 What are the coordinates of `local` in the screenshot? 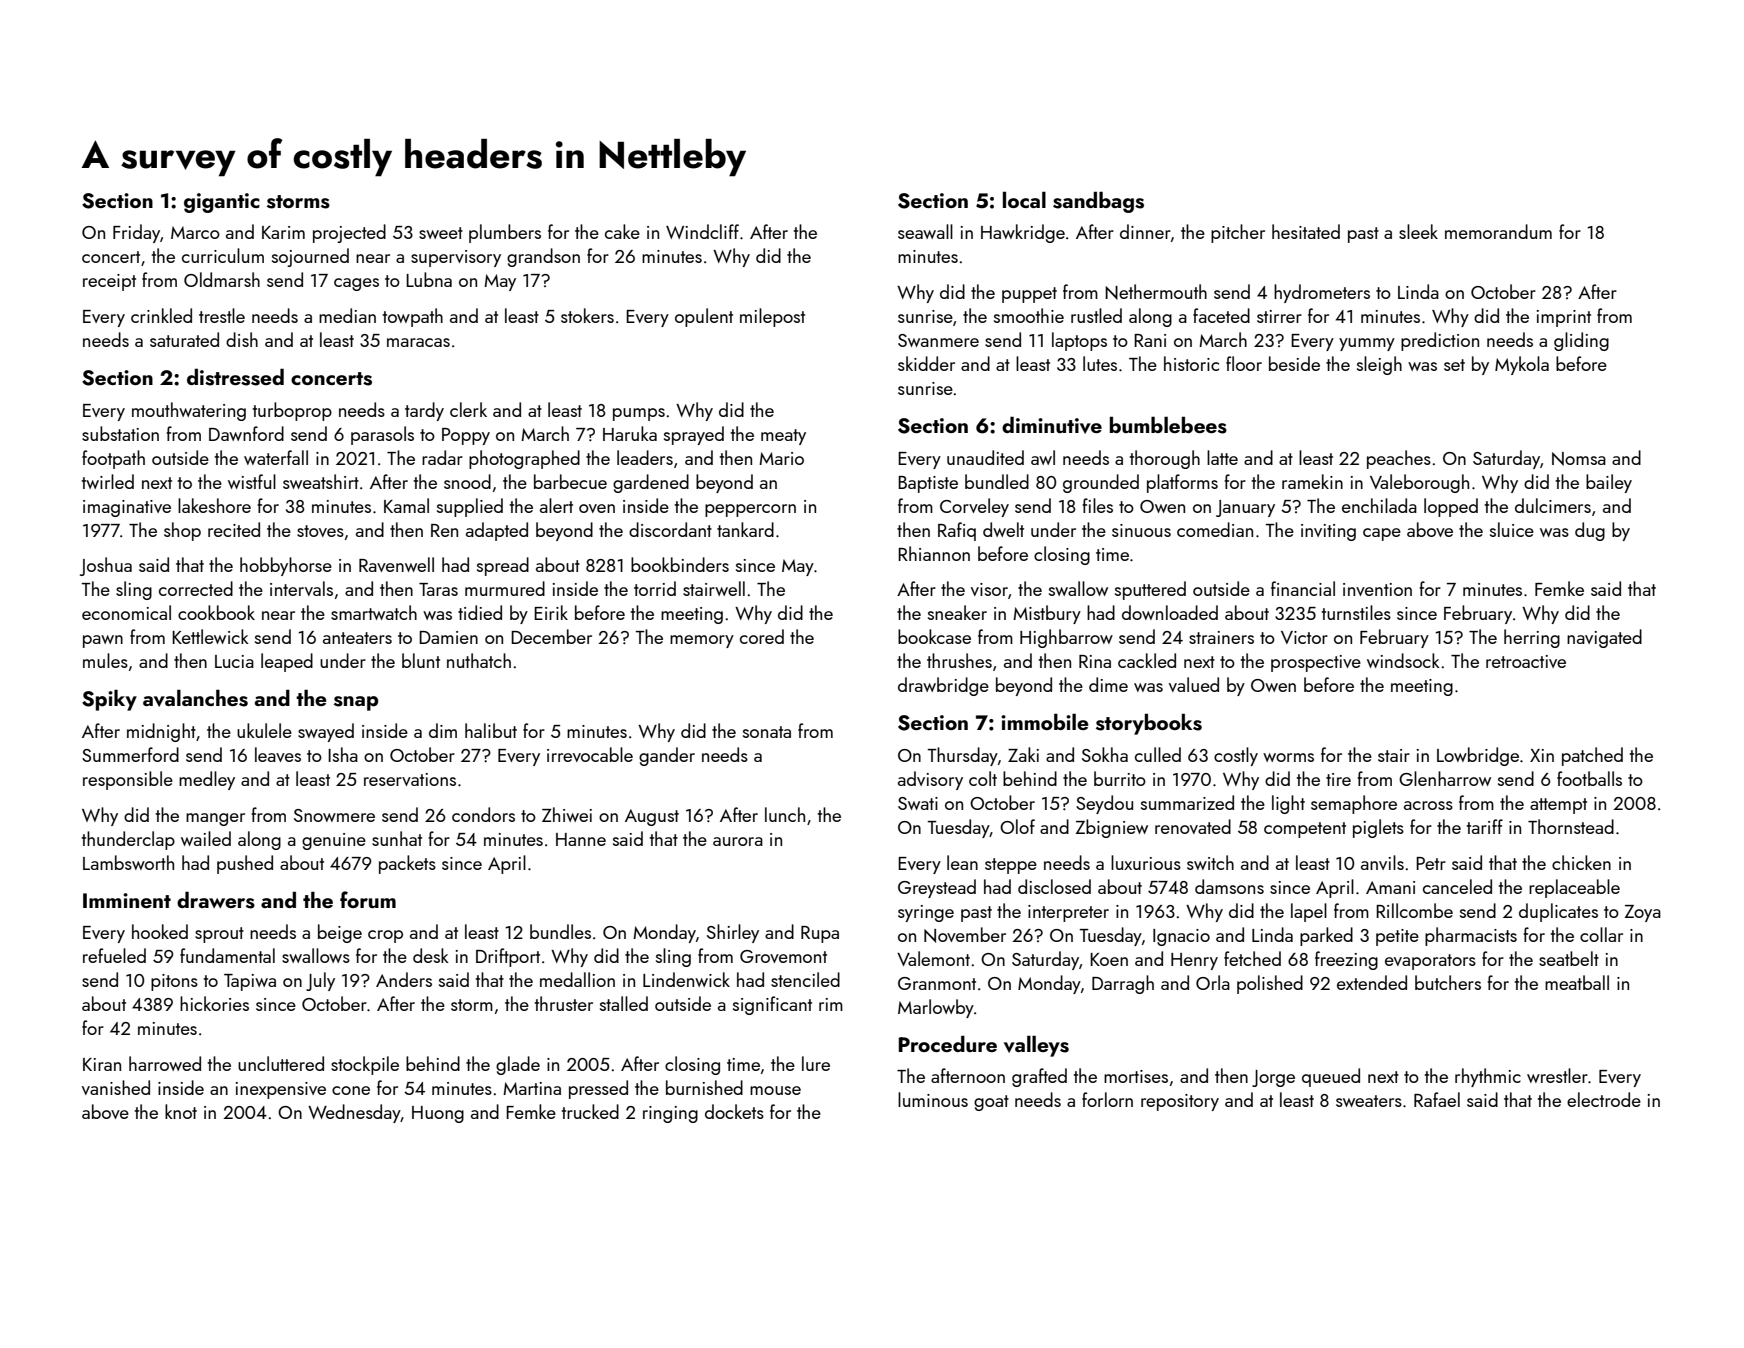 It's located at (1024, 200).
